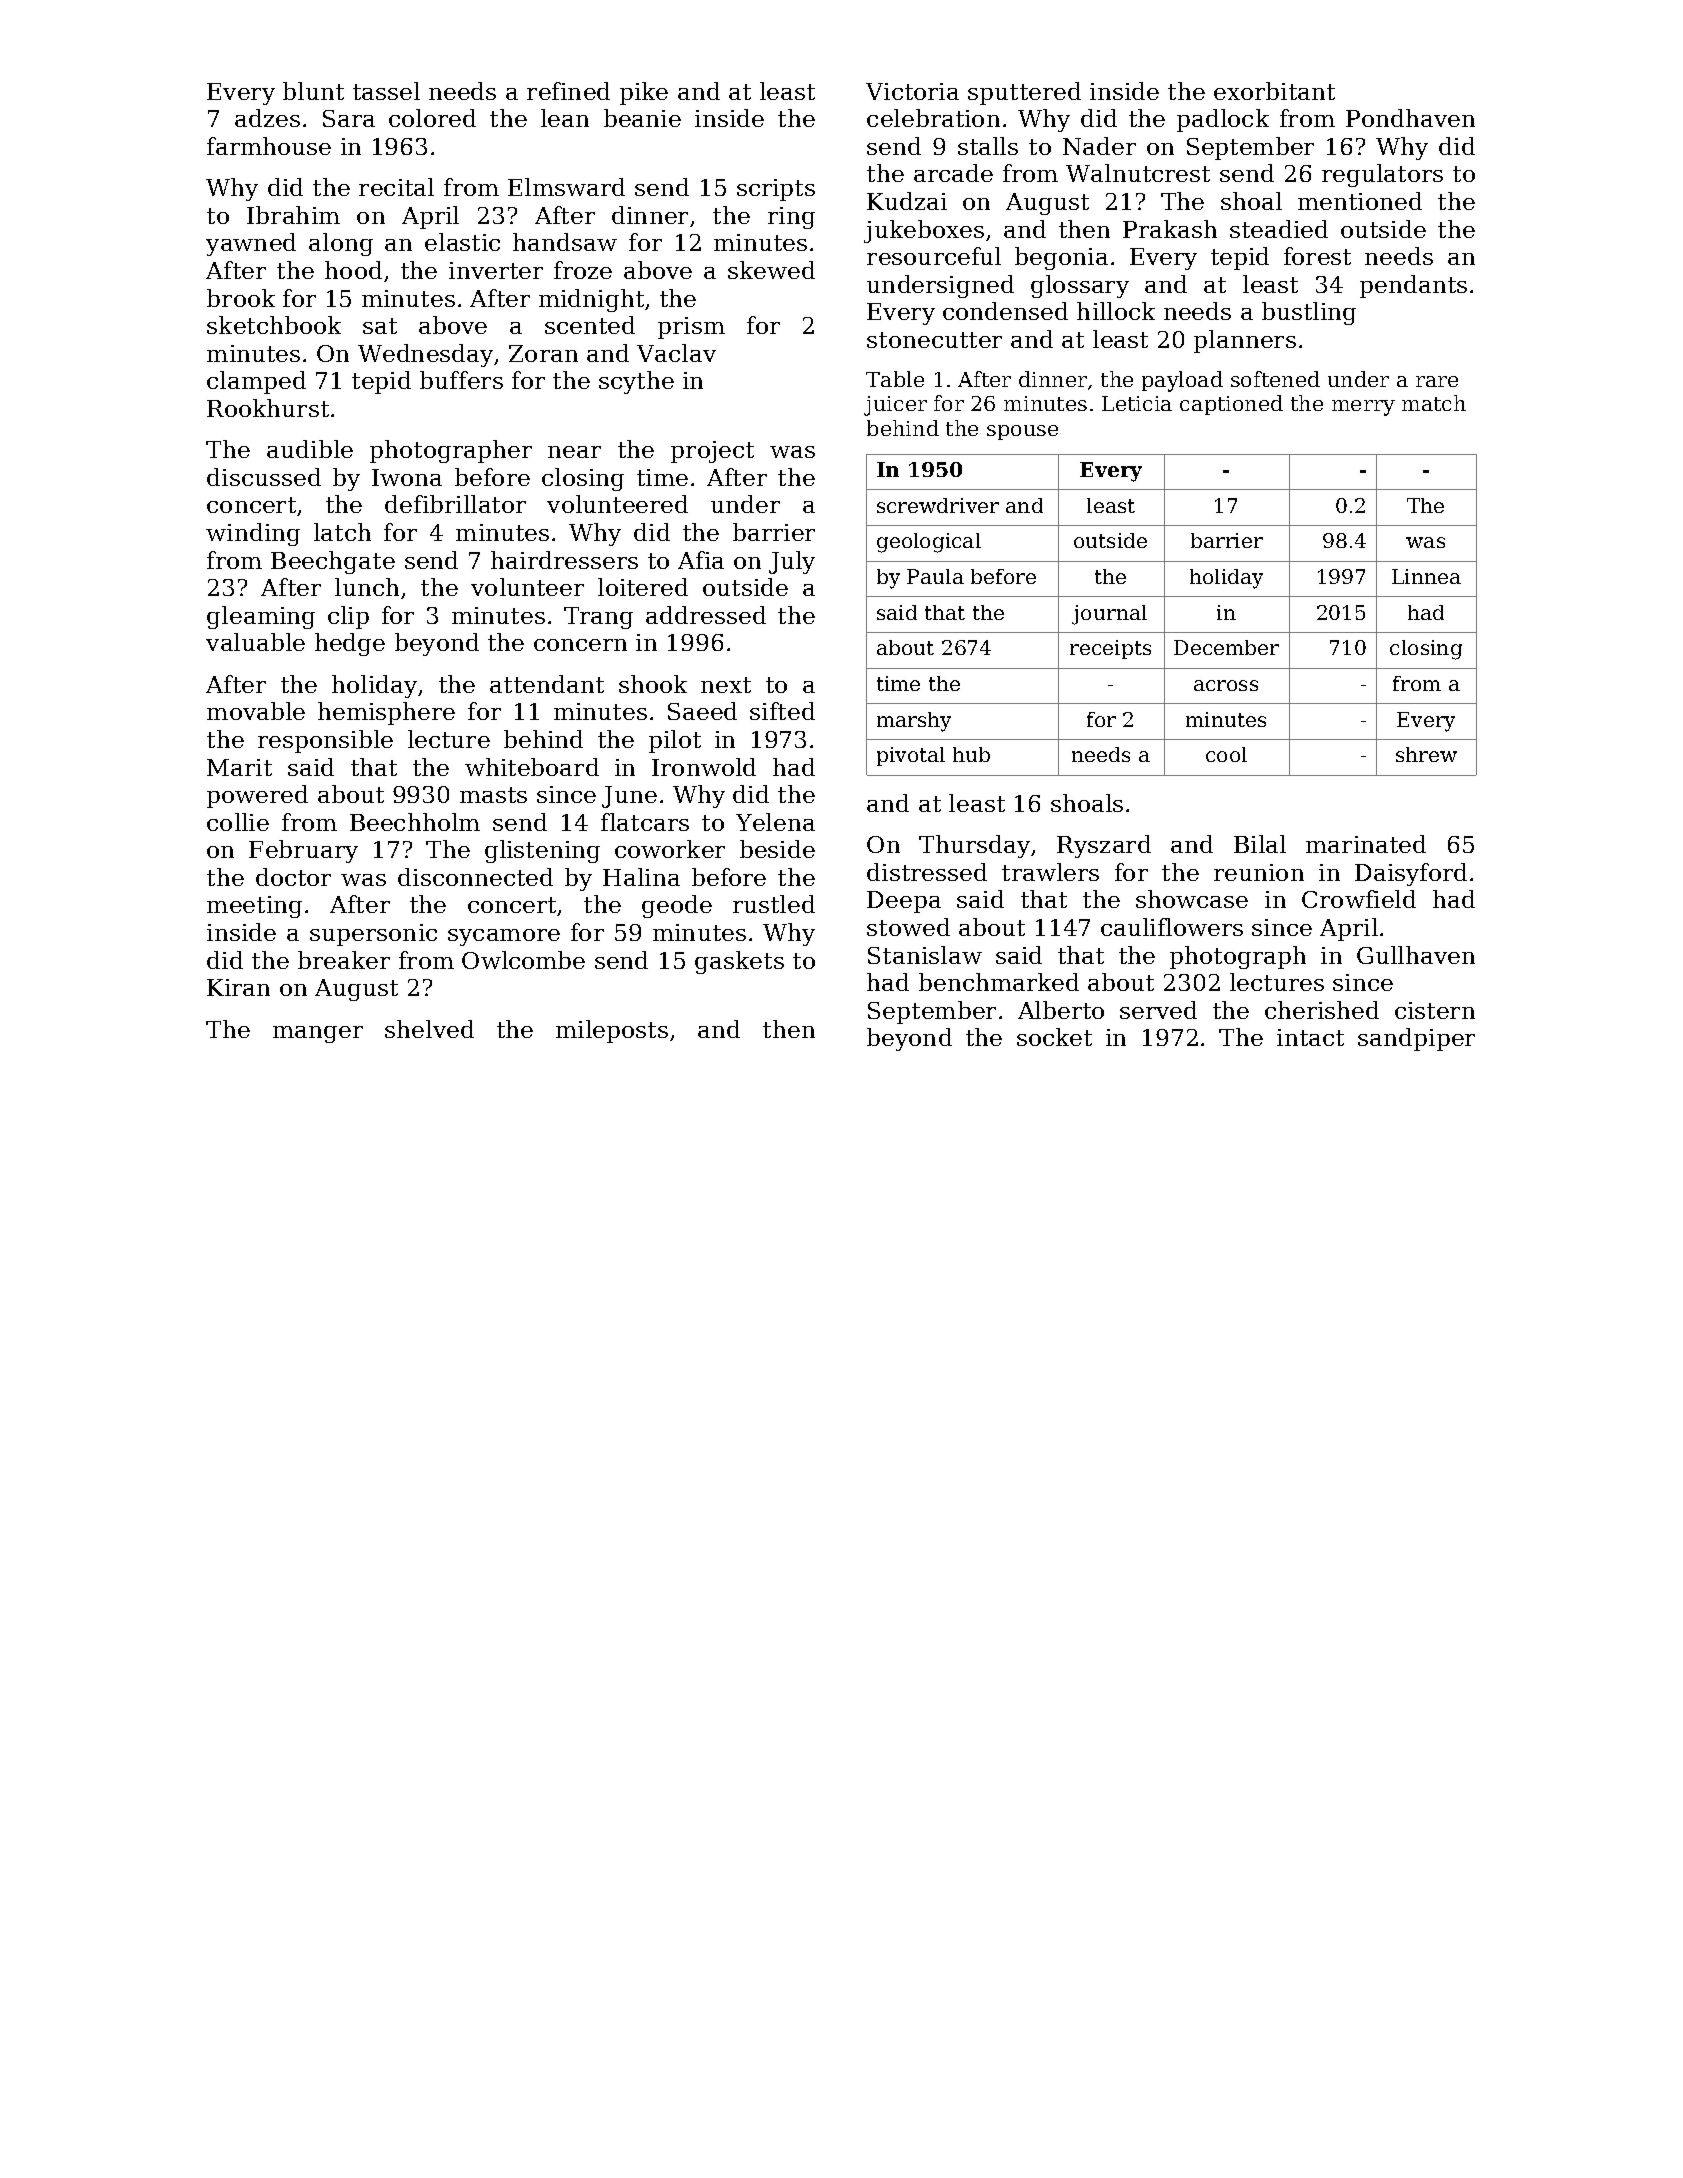 The height and width of the document is (2178, 1683). What do you see at coordinates (938, 505) in the document?
I see `screwdriver` at bounding box center [938, 505].
